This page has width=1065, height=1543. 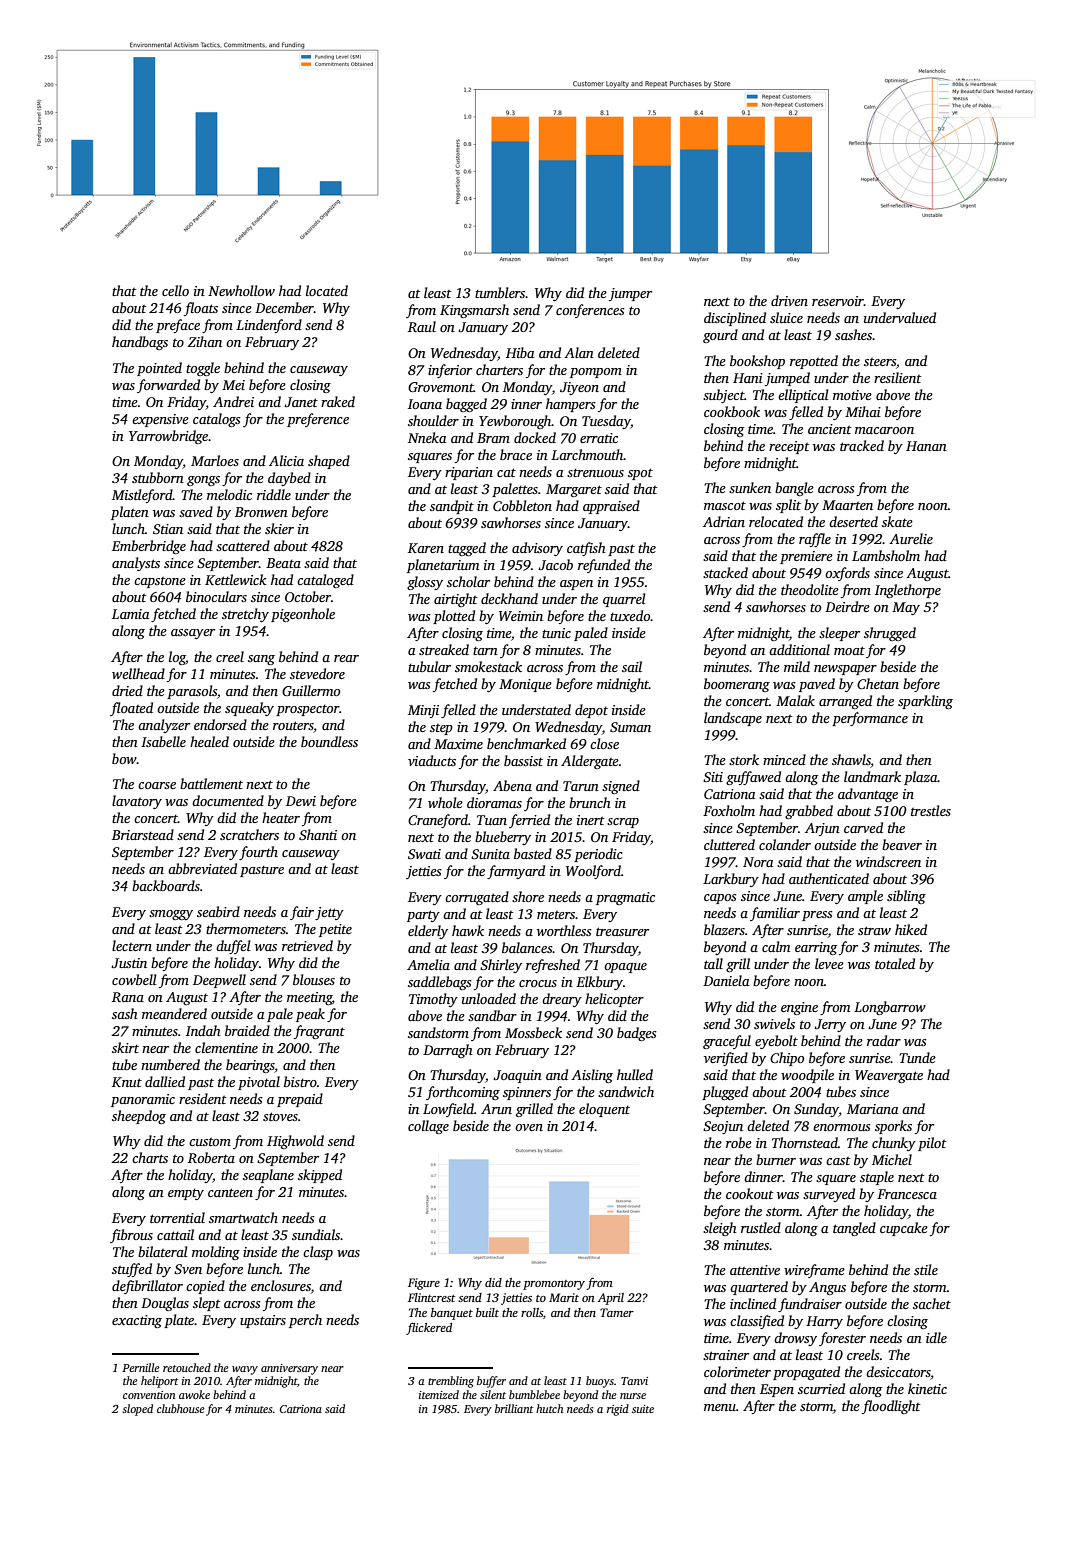 What do you see at coordinates (897, 377) in the page?
I see `resilient` at bounding box center [897, 377].
